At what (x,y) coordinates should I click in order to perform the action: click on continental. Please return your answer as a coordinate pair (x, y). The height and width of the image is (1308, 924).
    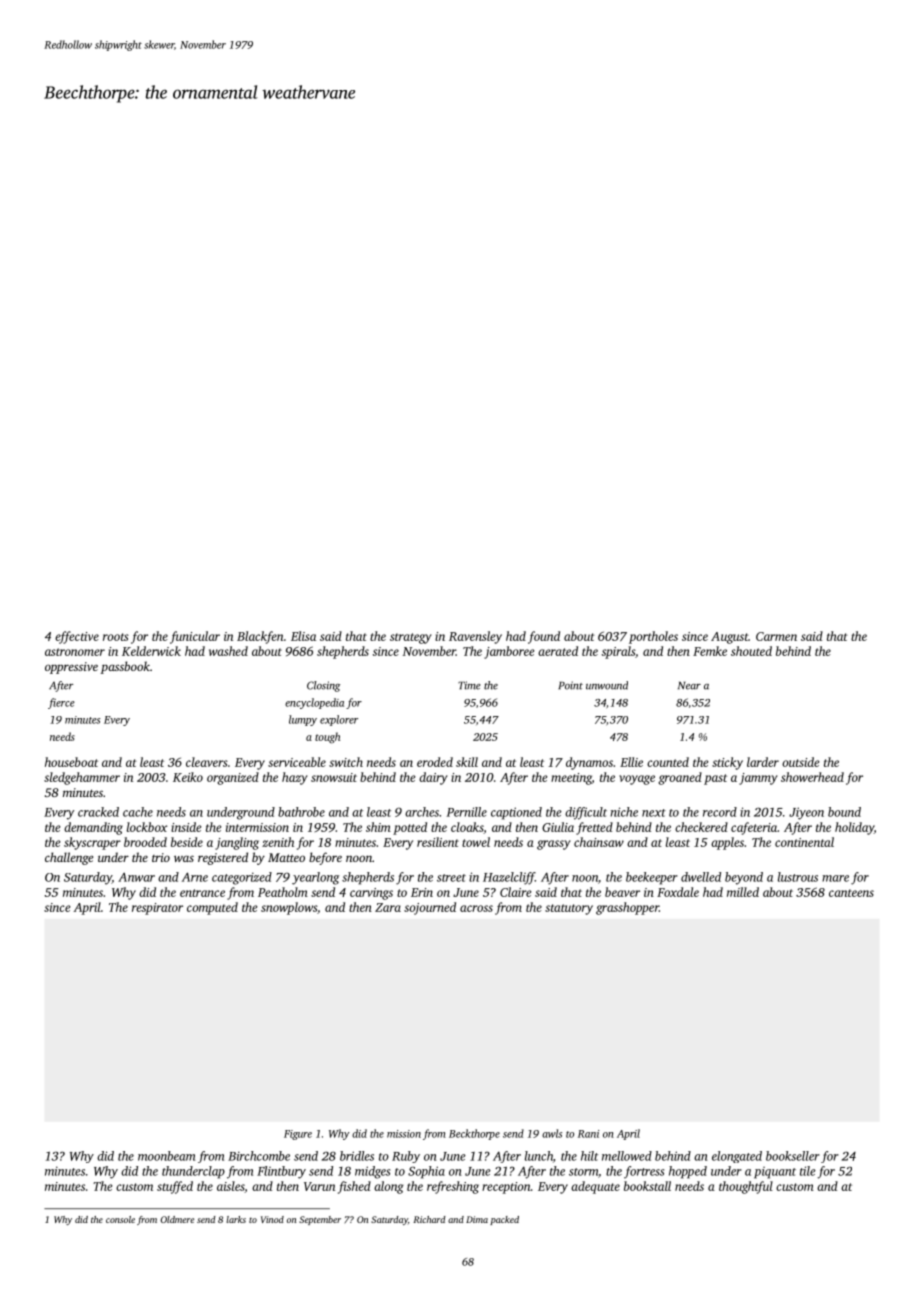
    Looking at the image, I should click on (804, 842).
